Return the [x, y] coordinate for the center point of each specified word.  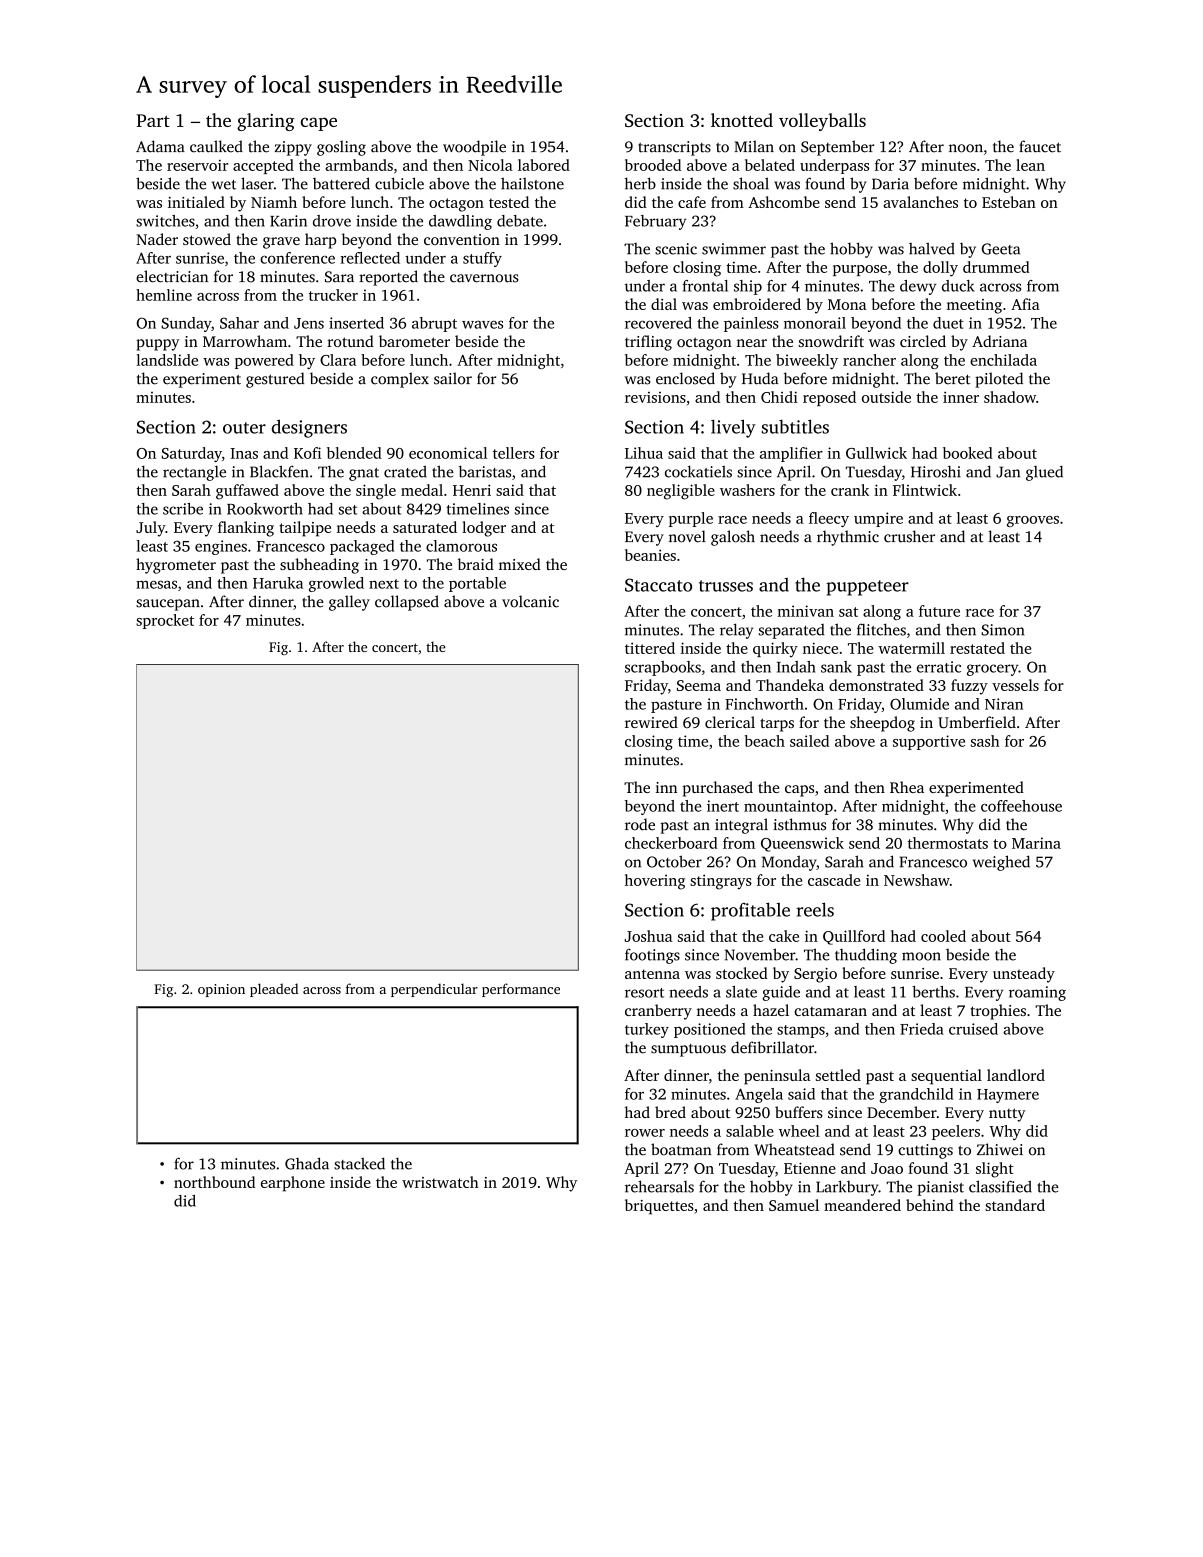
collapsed [407, 603]
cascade [834, 880]
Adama [160, 146]
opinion [221, 990]
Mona [847, 304]
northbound [214, 1182]
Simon [1002, 630]
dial [664, 304]
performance [521, 990]
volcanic [530, 601]
